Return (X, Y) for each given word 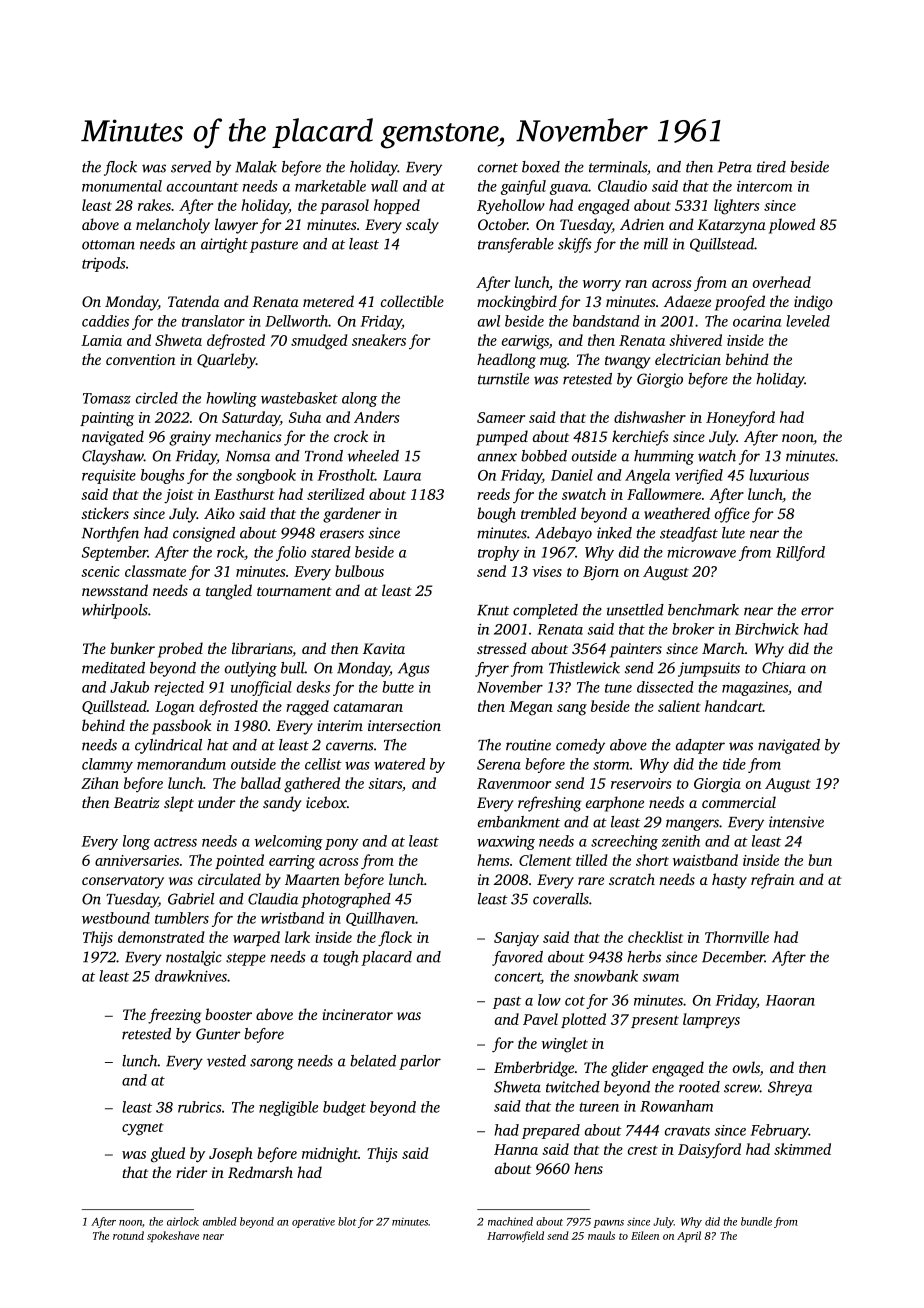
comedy (580, 746)
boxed (541, 167)
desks (313, 687)
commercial (739, 802)
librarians (262, 648)
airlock (183, 1221)
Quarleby (226, 361)
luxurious (779, 475)
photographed (346, 900)
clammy (107, 765)
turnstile (503, 379)
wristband (292, 918)
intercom (764, 186)
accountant (203, 187)
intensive (796, 822)
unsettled (635, 610)
